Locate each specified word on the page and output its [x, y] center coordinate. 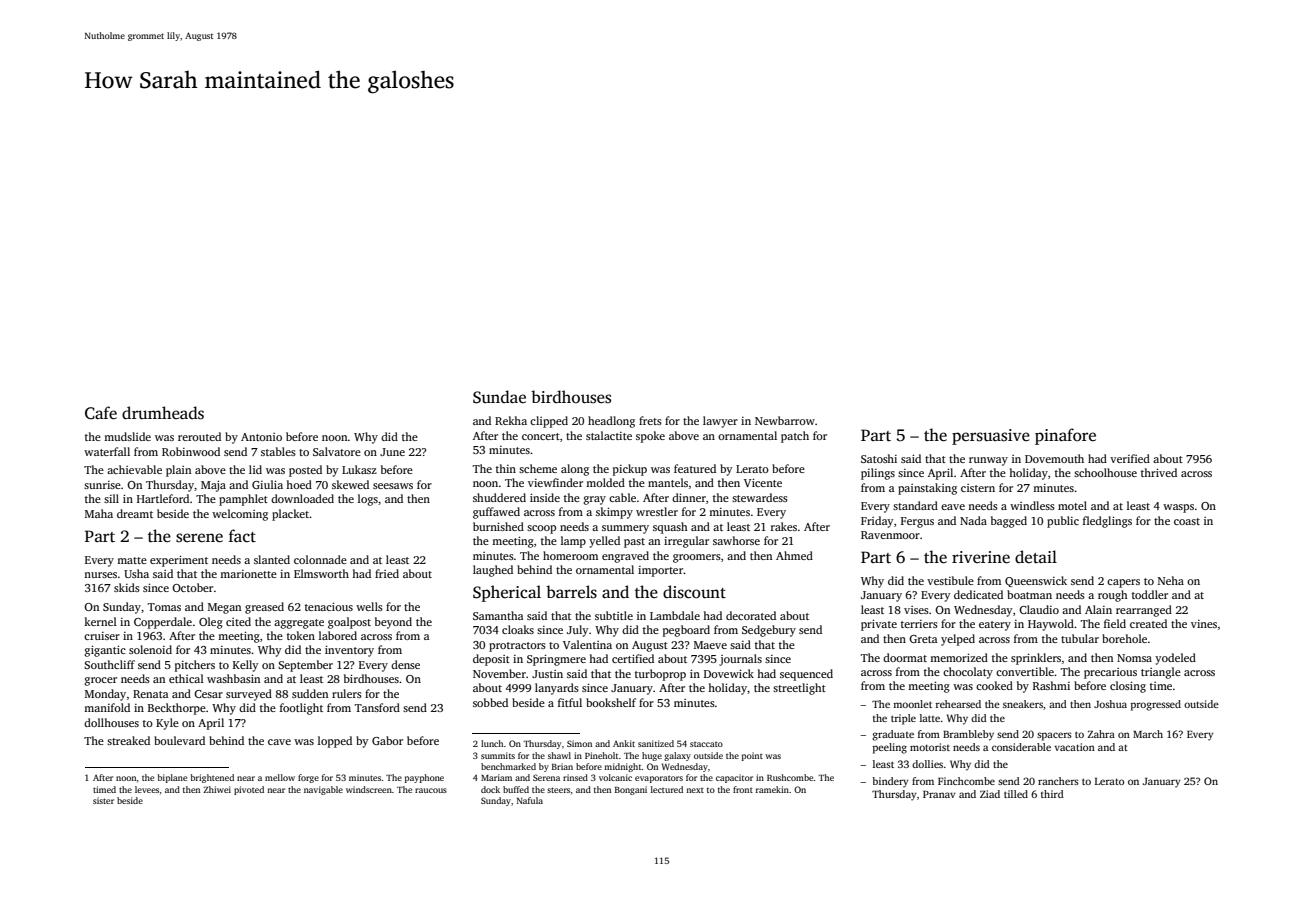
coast [1187, 521]
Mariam [496, 777]
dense [405, 664]
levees [147, 789]
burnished [498, 526]
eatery [995, 626]
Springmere [556, 660]
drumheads [163, 413]
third [1052, 794]
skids [127, 587]
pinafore [1065, 436]
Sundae [499, 397]
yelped [958, 640]
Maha [99, 513]
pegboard [686, 631]
